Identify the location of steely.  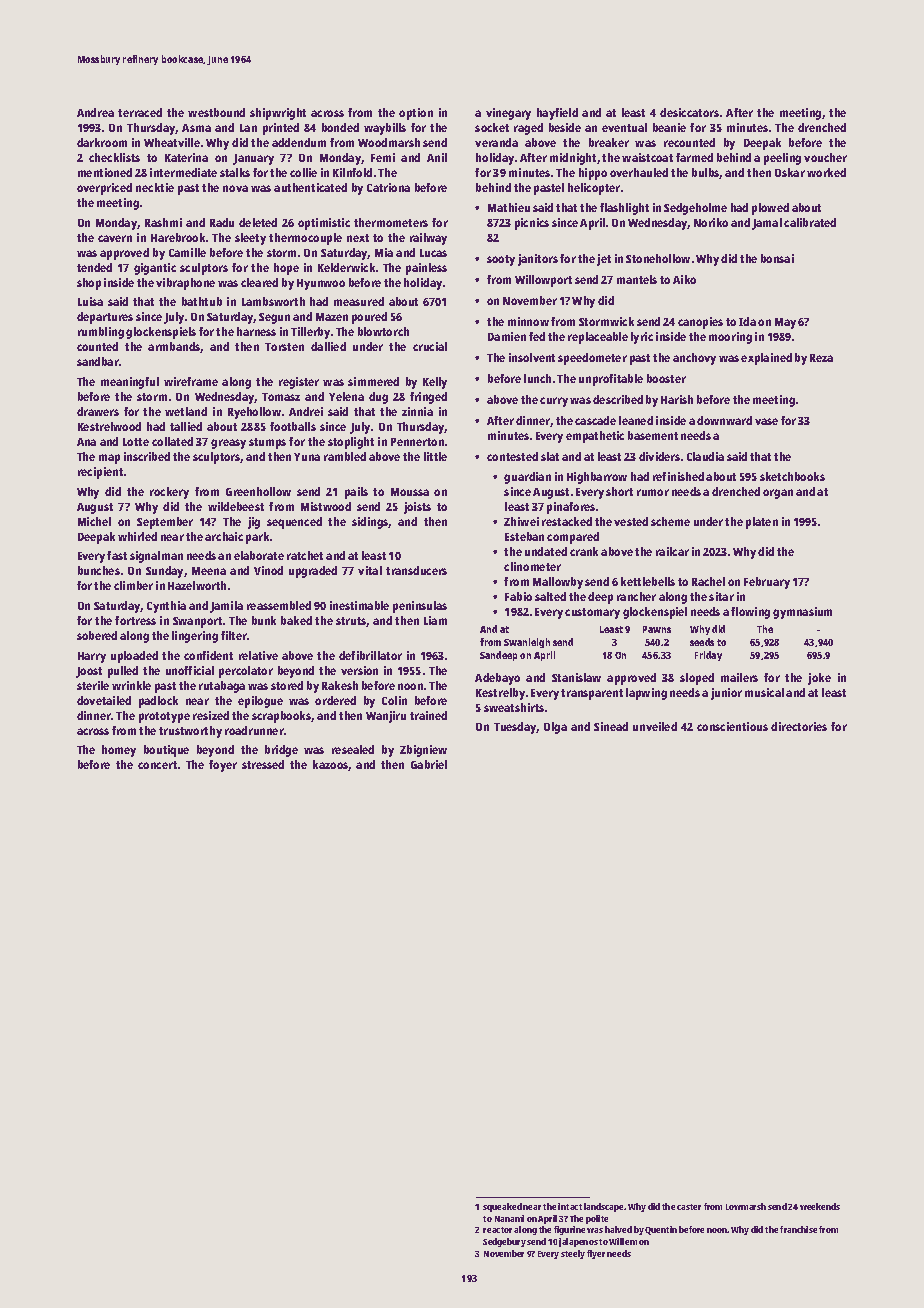
(573, 1254).
